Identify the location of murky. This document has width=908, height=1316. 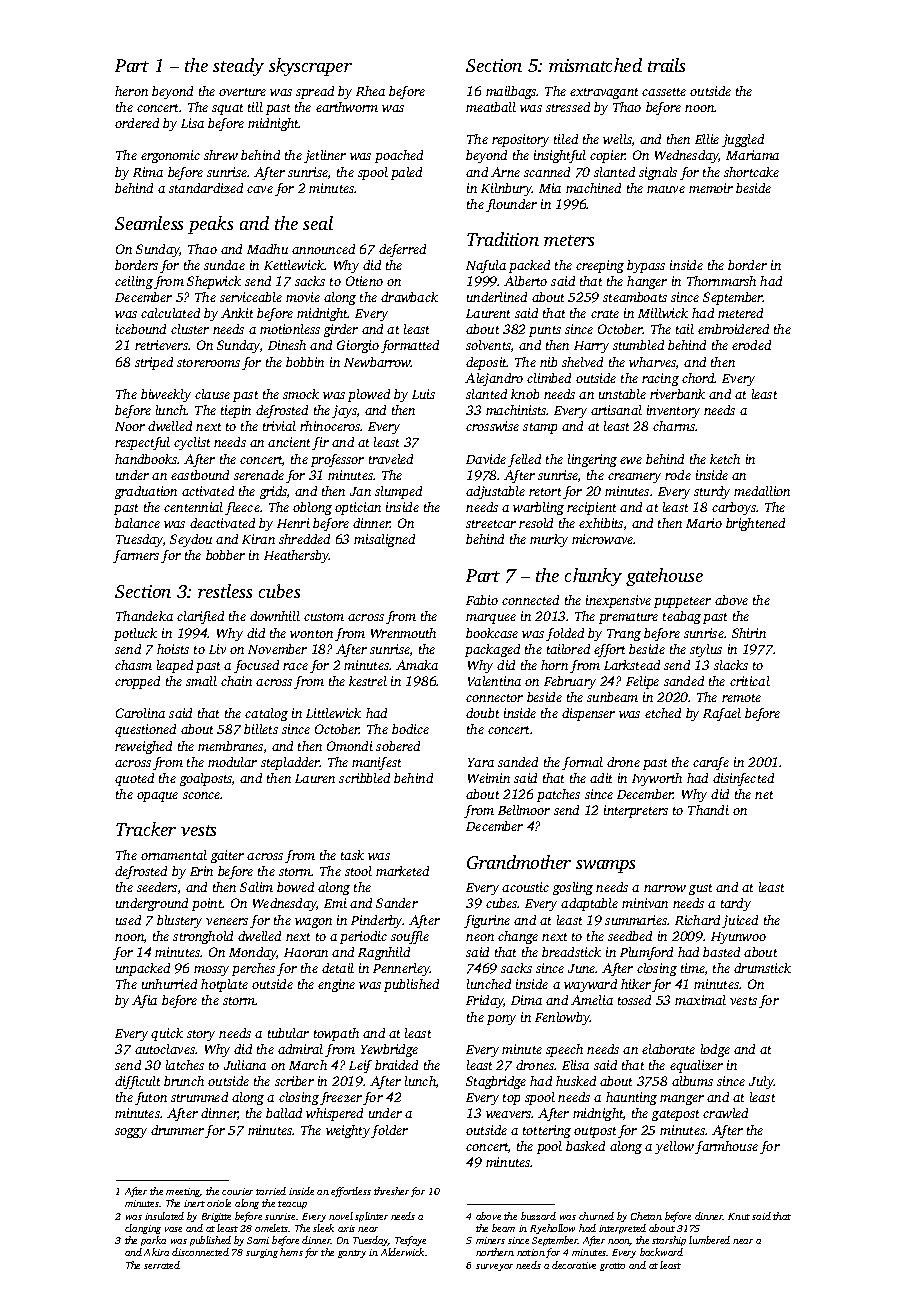
(549, 540).
